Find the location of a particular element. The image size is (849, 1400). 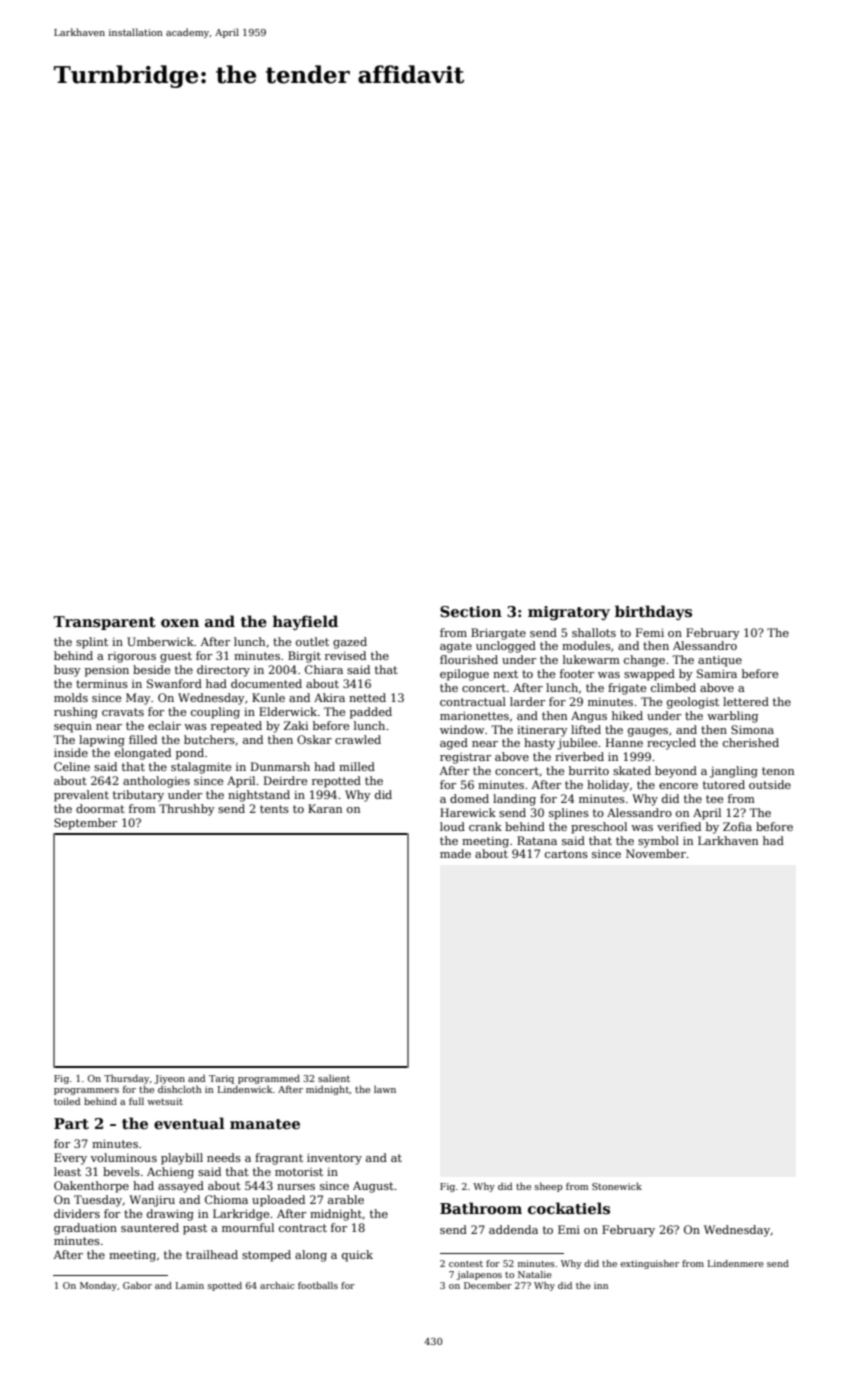

Natalie is located at coordinates (535, 1274).
